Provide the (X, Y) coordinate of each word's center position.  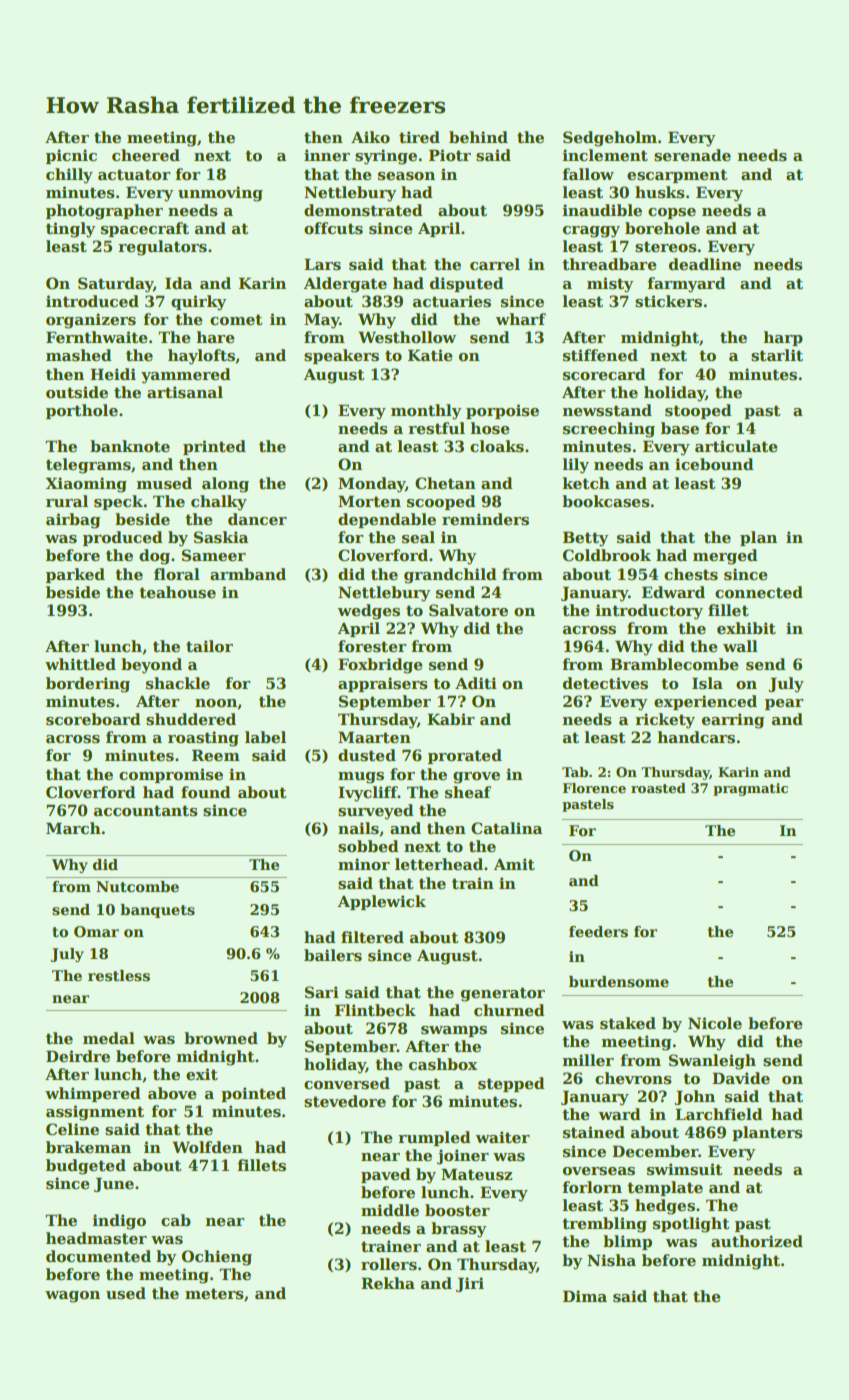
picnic (71, 156)
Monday (371, 485)
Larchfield (719, 1114)
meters (214, 1294)
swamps (454, 1031)
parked (75, 575)
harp (783, 338)
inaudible (602, 210)
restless (119, 975)
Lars (322, 264)
